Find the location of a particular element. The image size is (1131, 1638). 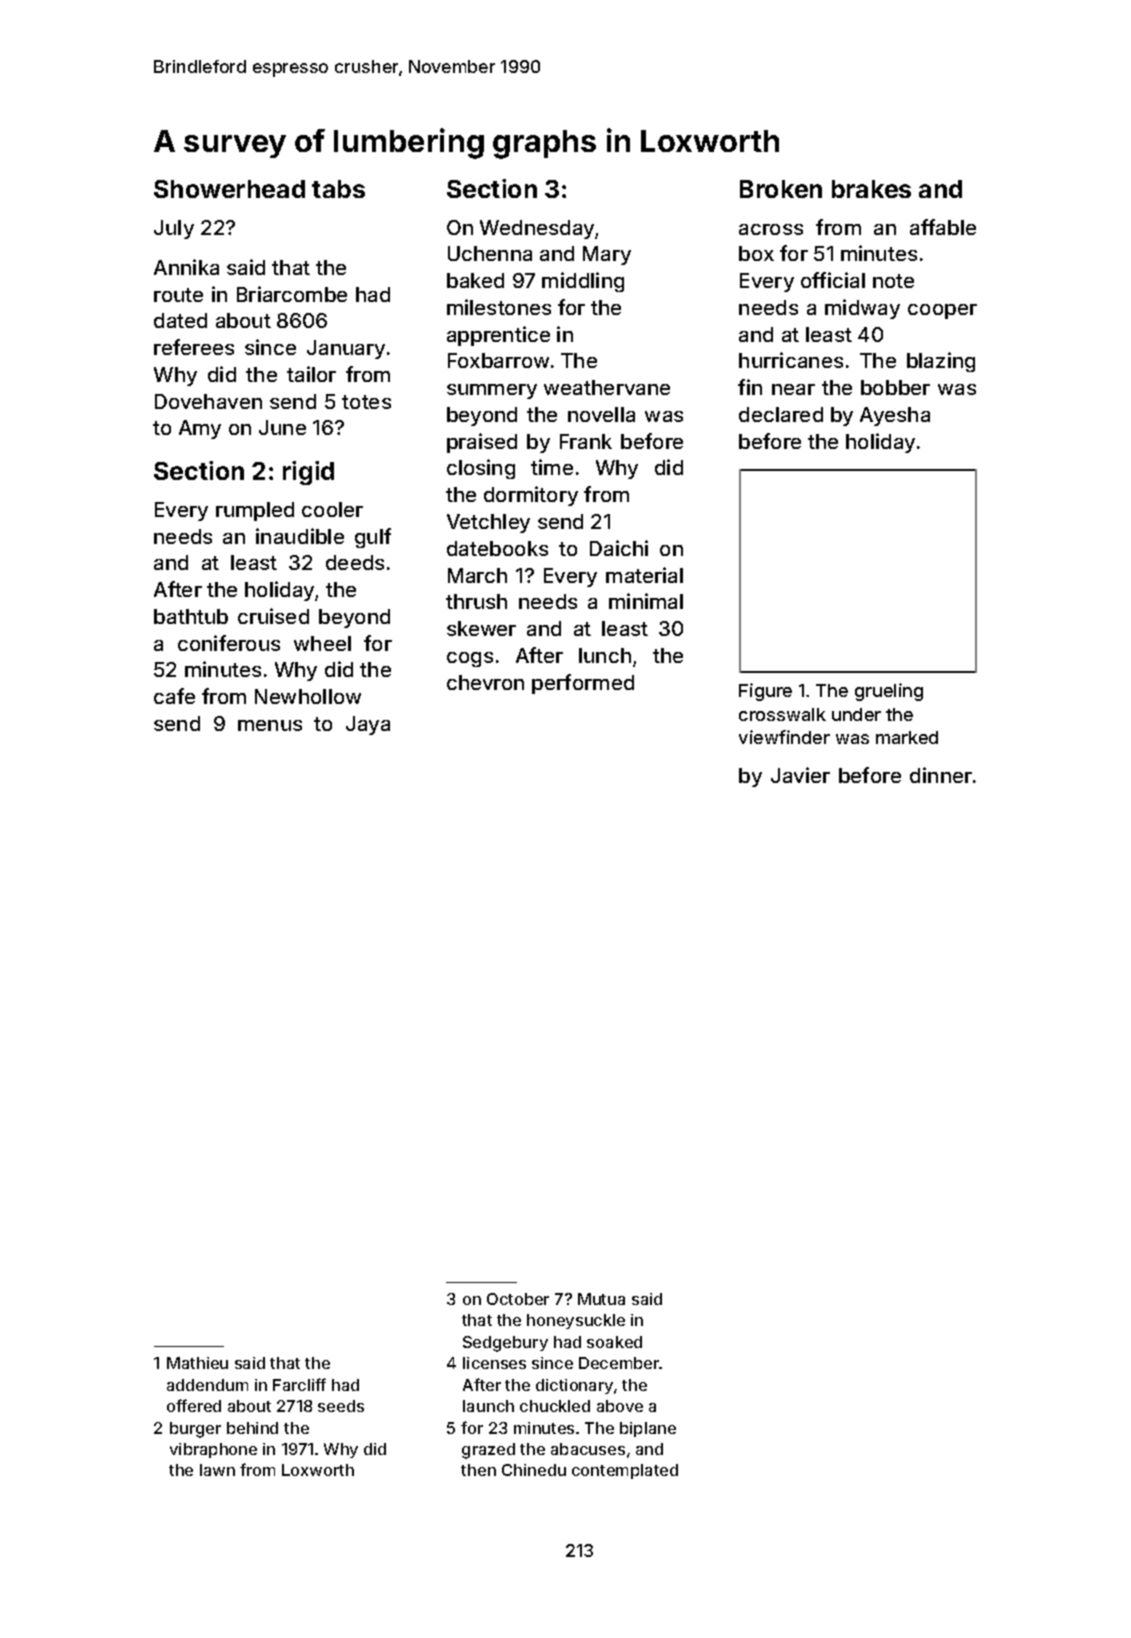

chevron is located at coordinates (485, 682).
